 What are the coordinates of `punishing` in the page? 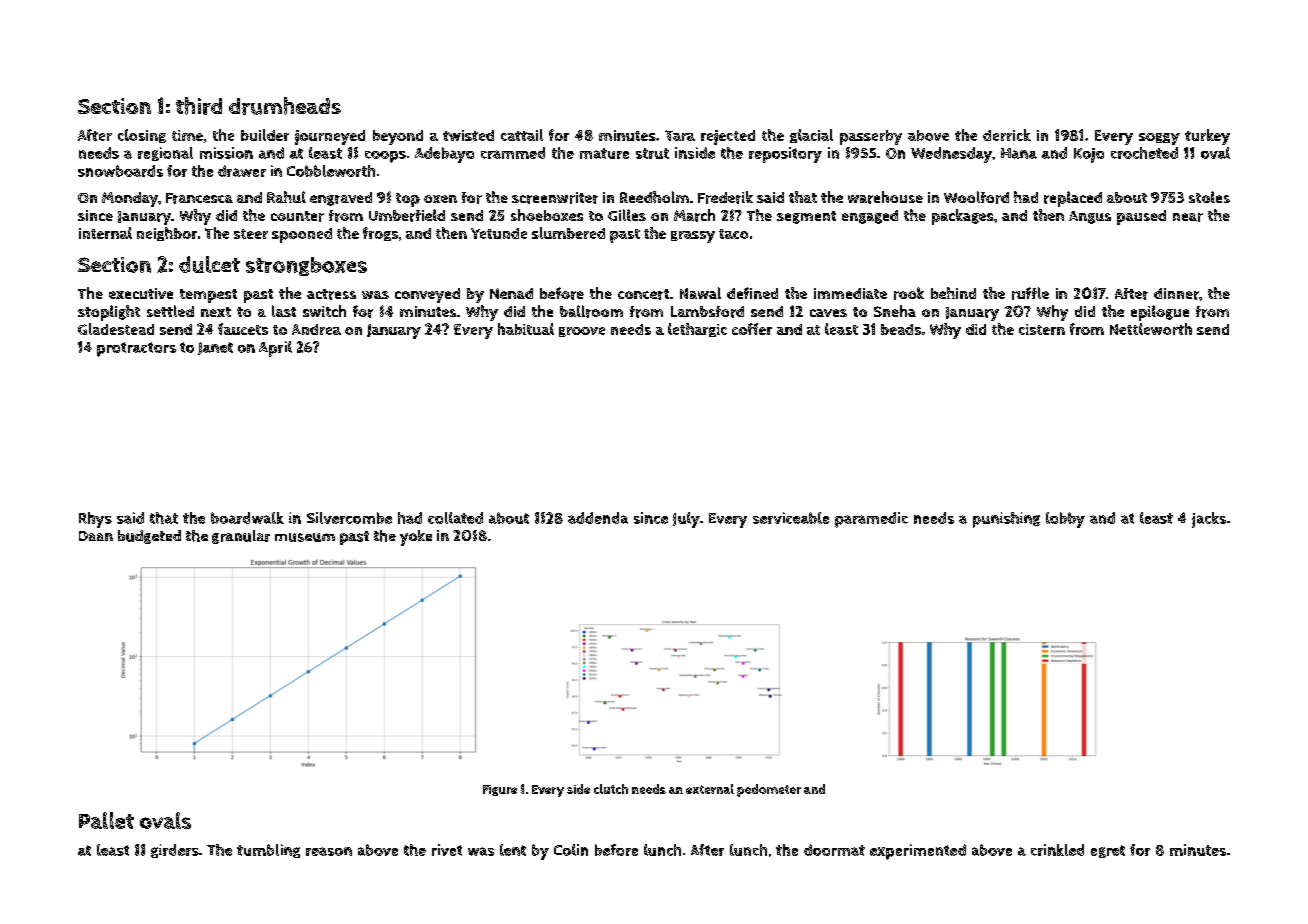 It's located at (1006, 520).
